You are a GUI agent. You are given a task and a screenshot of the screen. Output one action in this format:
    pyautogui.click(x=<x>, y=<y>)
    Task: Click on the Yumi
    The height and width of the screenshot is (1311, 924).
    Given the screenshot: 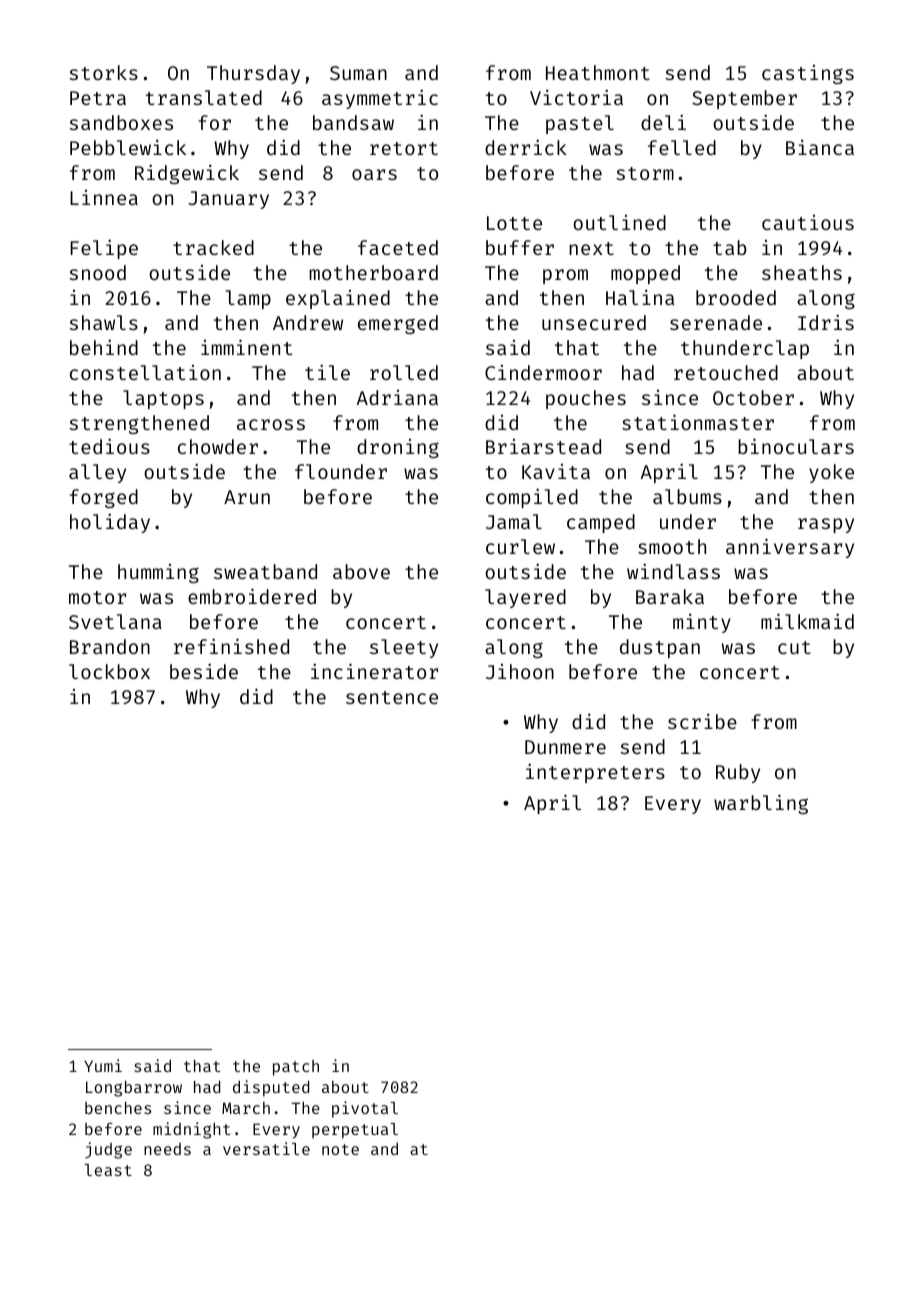 What is the action you would take?
    pyautogui.click(x=103, y=1065)
